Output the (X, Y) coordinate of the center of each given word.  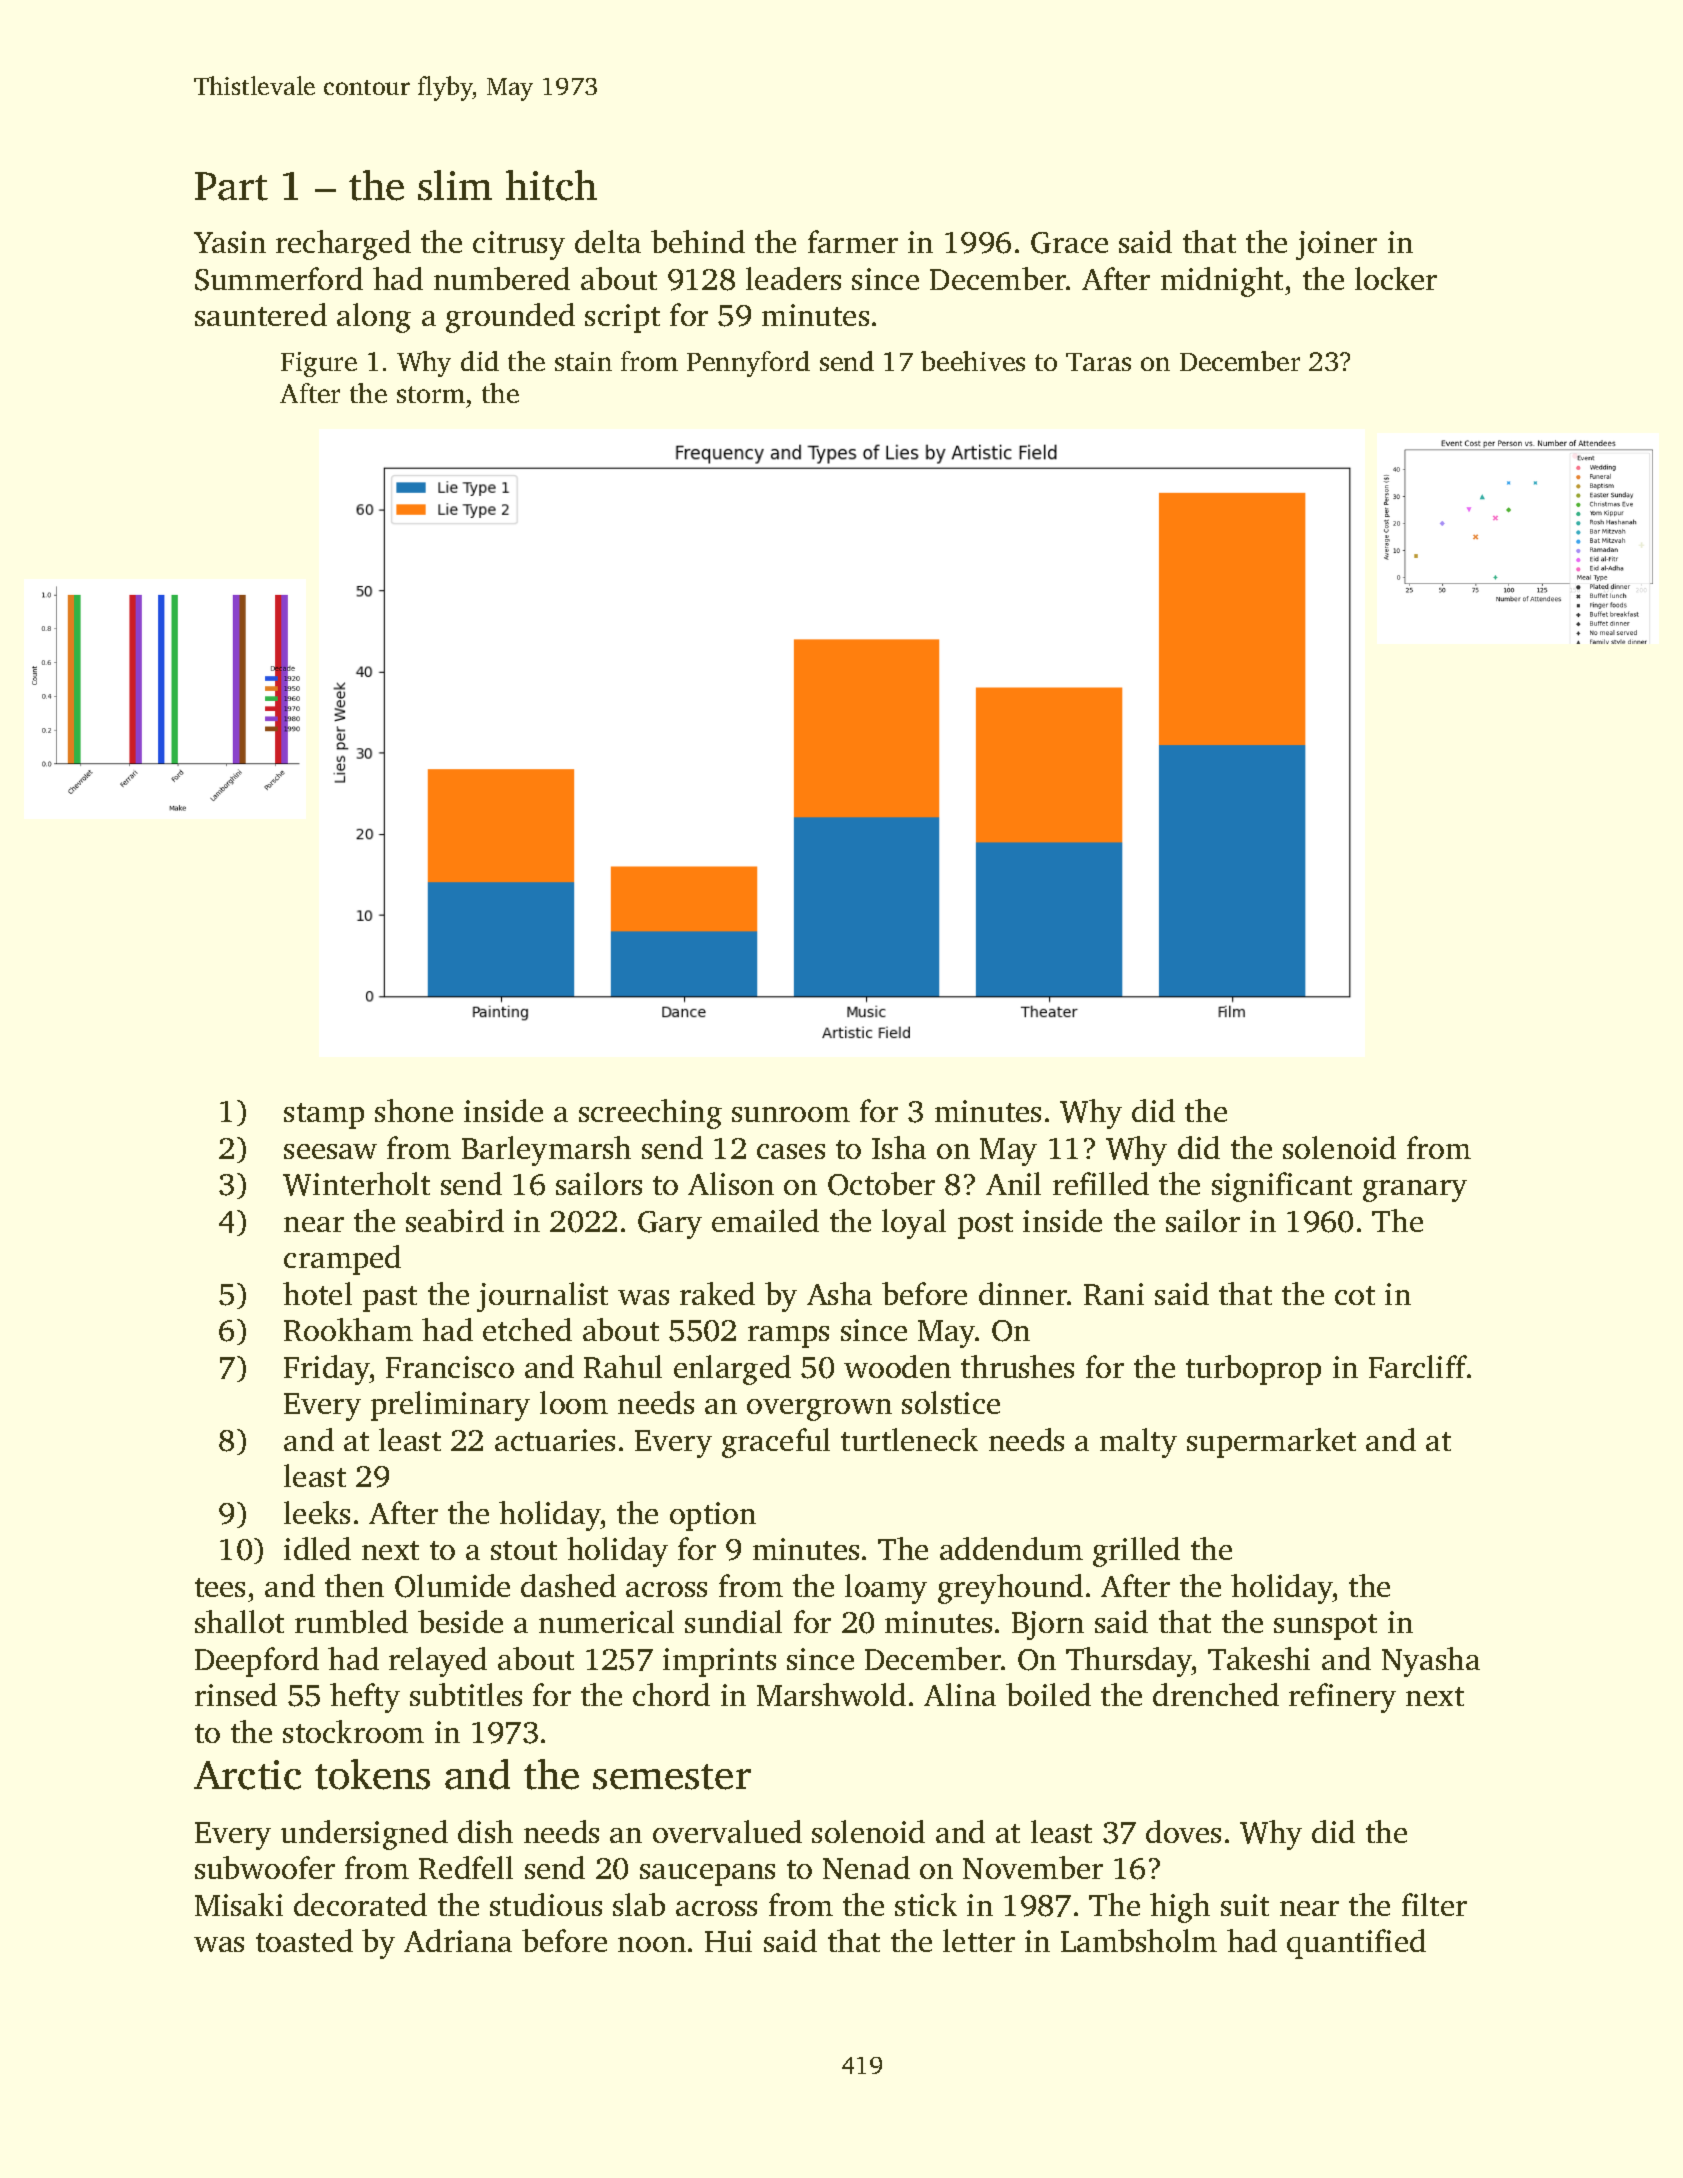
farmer (853, 241)
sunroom (791, 1114)
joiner (1336, 245)
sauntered (261, 314)
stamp (324, 1116)
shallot (239, 1621)
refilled (1101, 1183)
